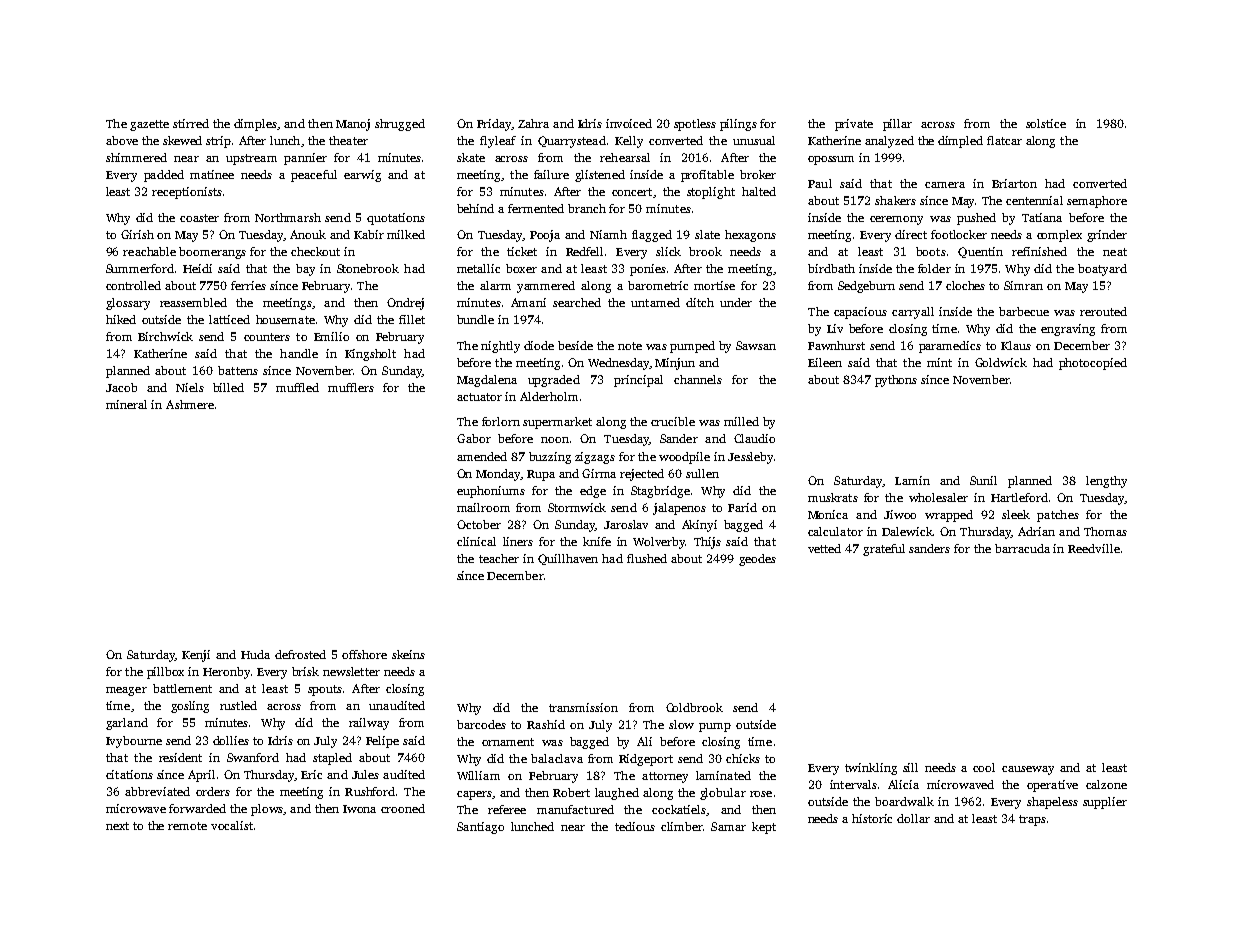 The height and width of the screenshot is (952, 1233). What do you see at coordinates (479, 524) in the screenshot?
I see `October` at bounding box center [479, 524].
